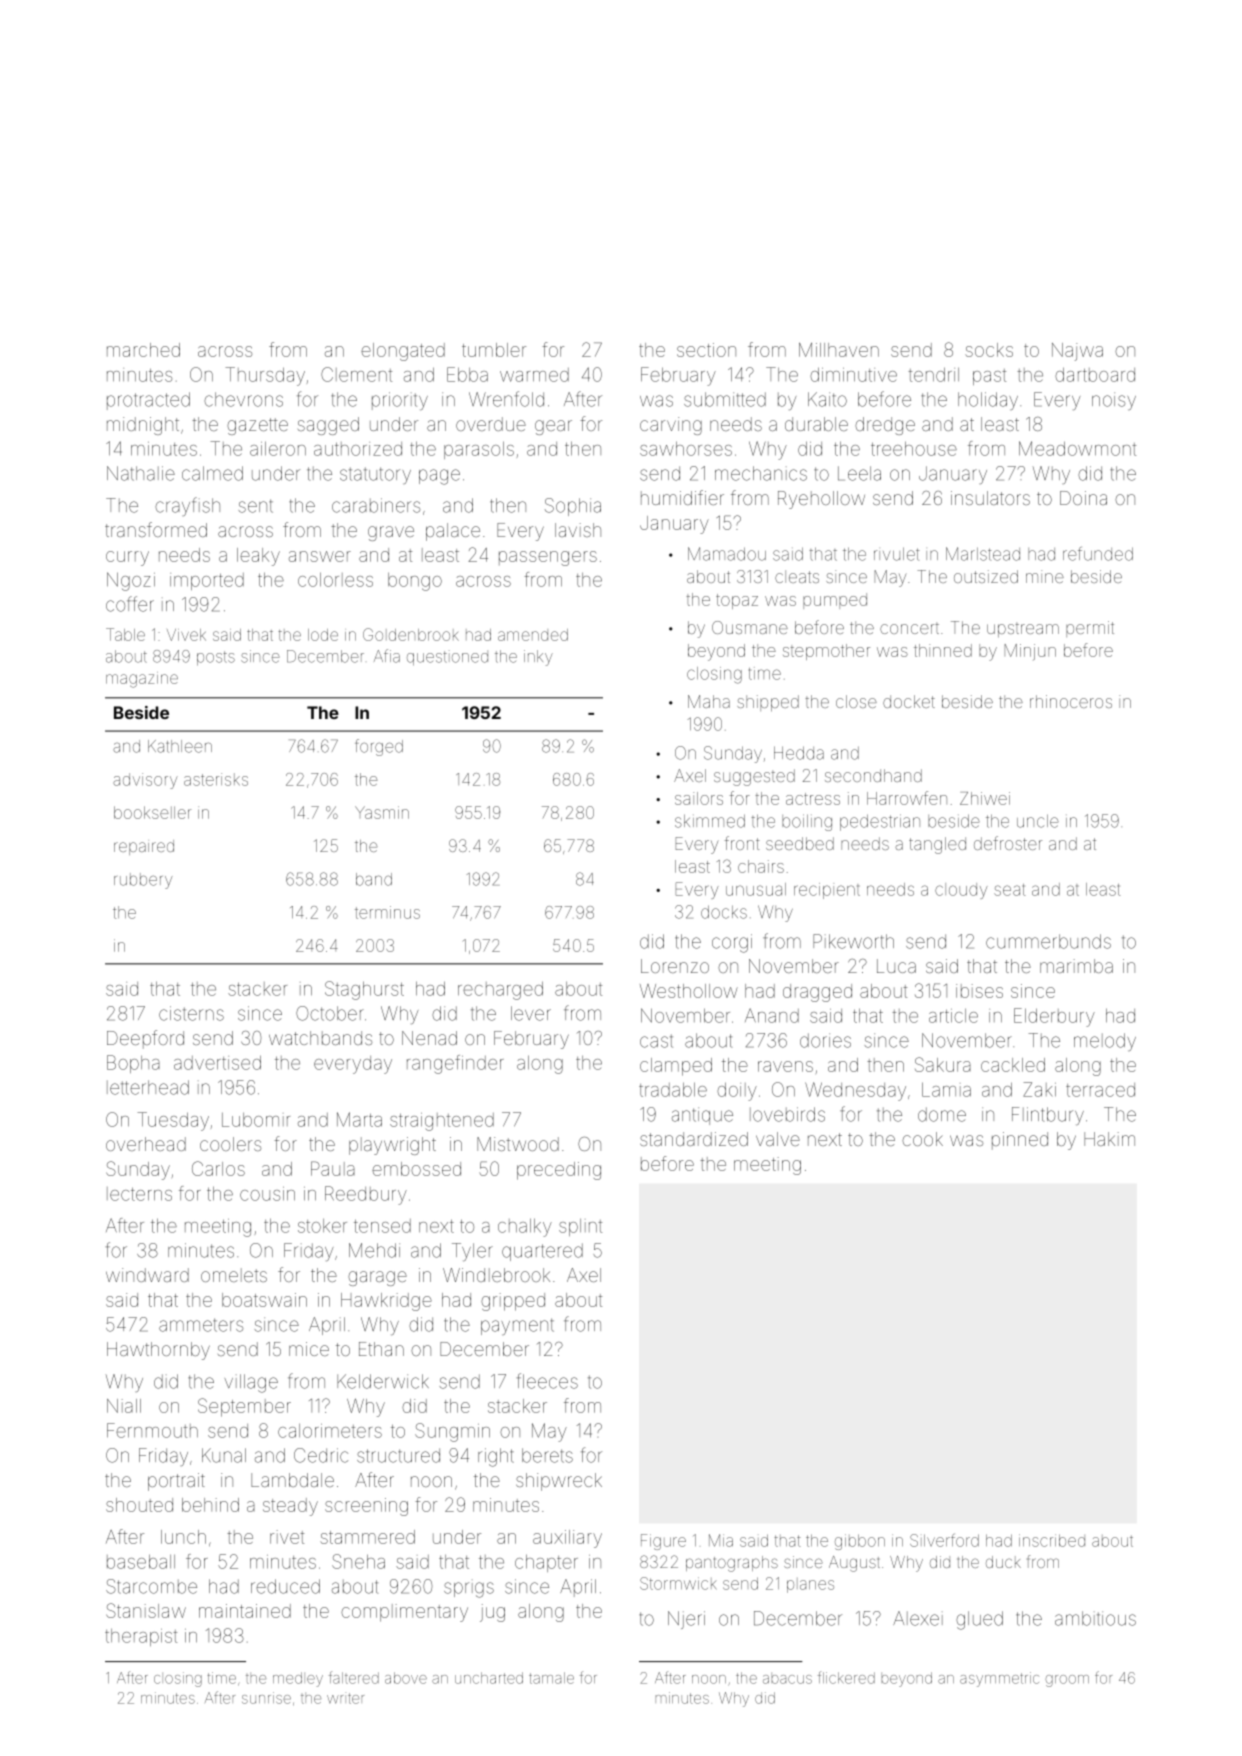 The height and width of the image is (1756, 1242). What do you see at coordinates (359, 1119) in the image?
I see `Marta` at bounding box center [359, 1119].
